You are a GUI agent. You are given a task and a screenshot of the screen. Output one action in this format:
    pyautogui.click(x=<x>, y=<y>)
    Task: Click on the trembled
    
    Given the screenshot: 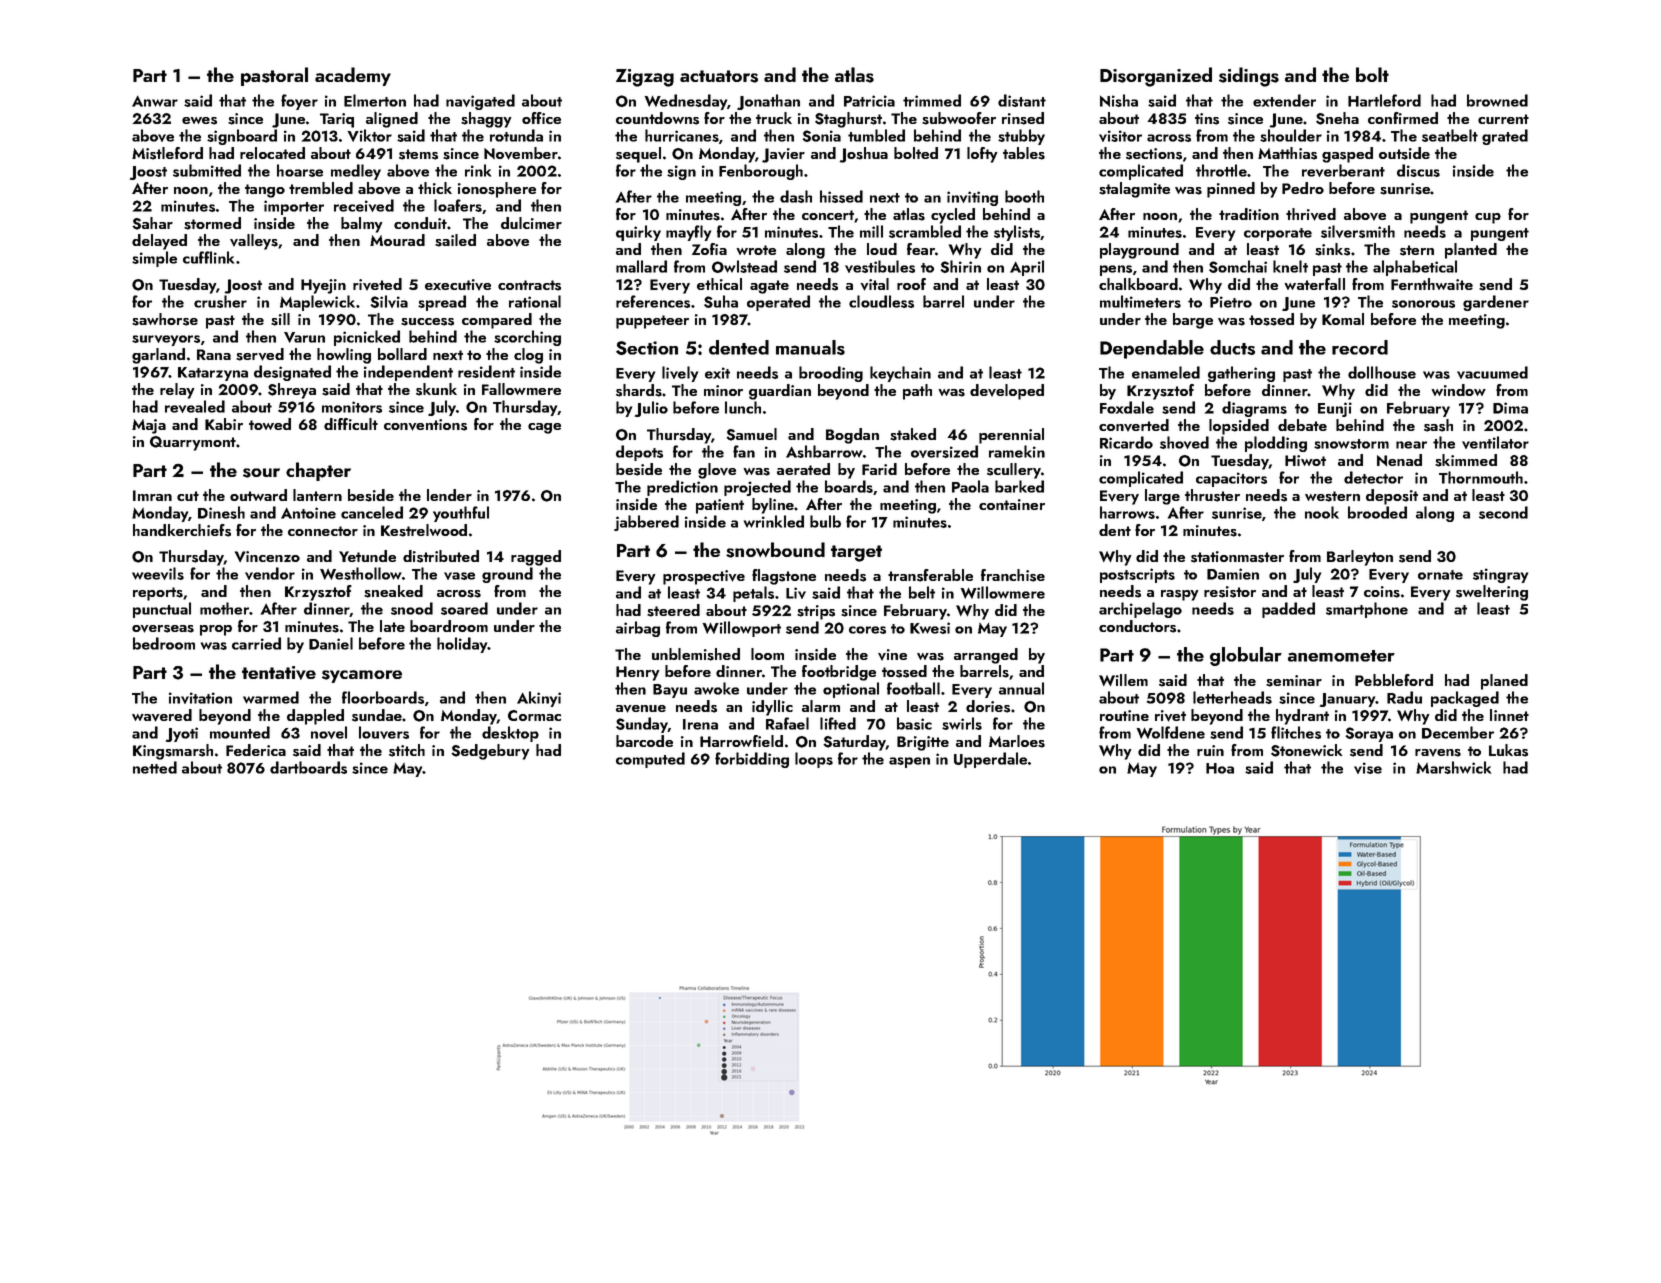 What is the action you would take?
    pyautogui.click(x=321, y=188)
